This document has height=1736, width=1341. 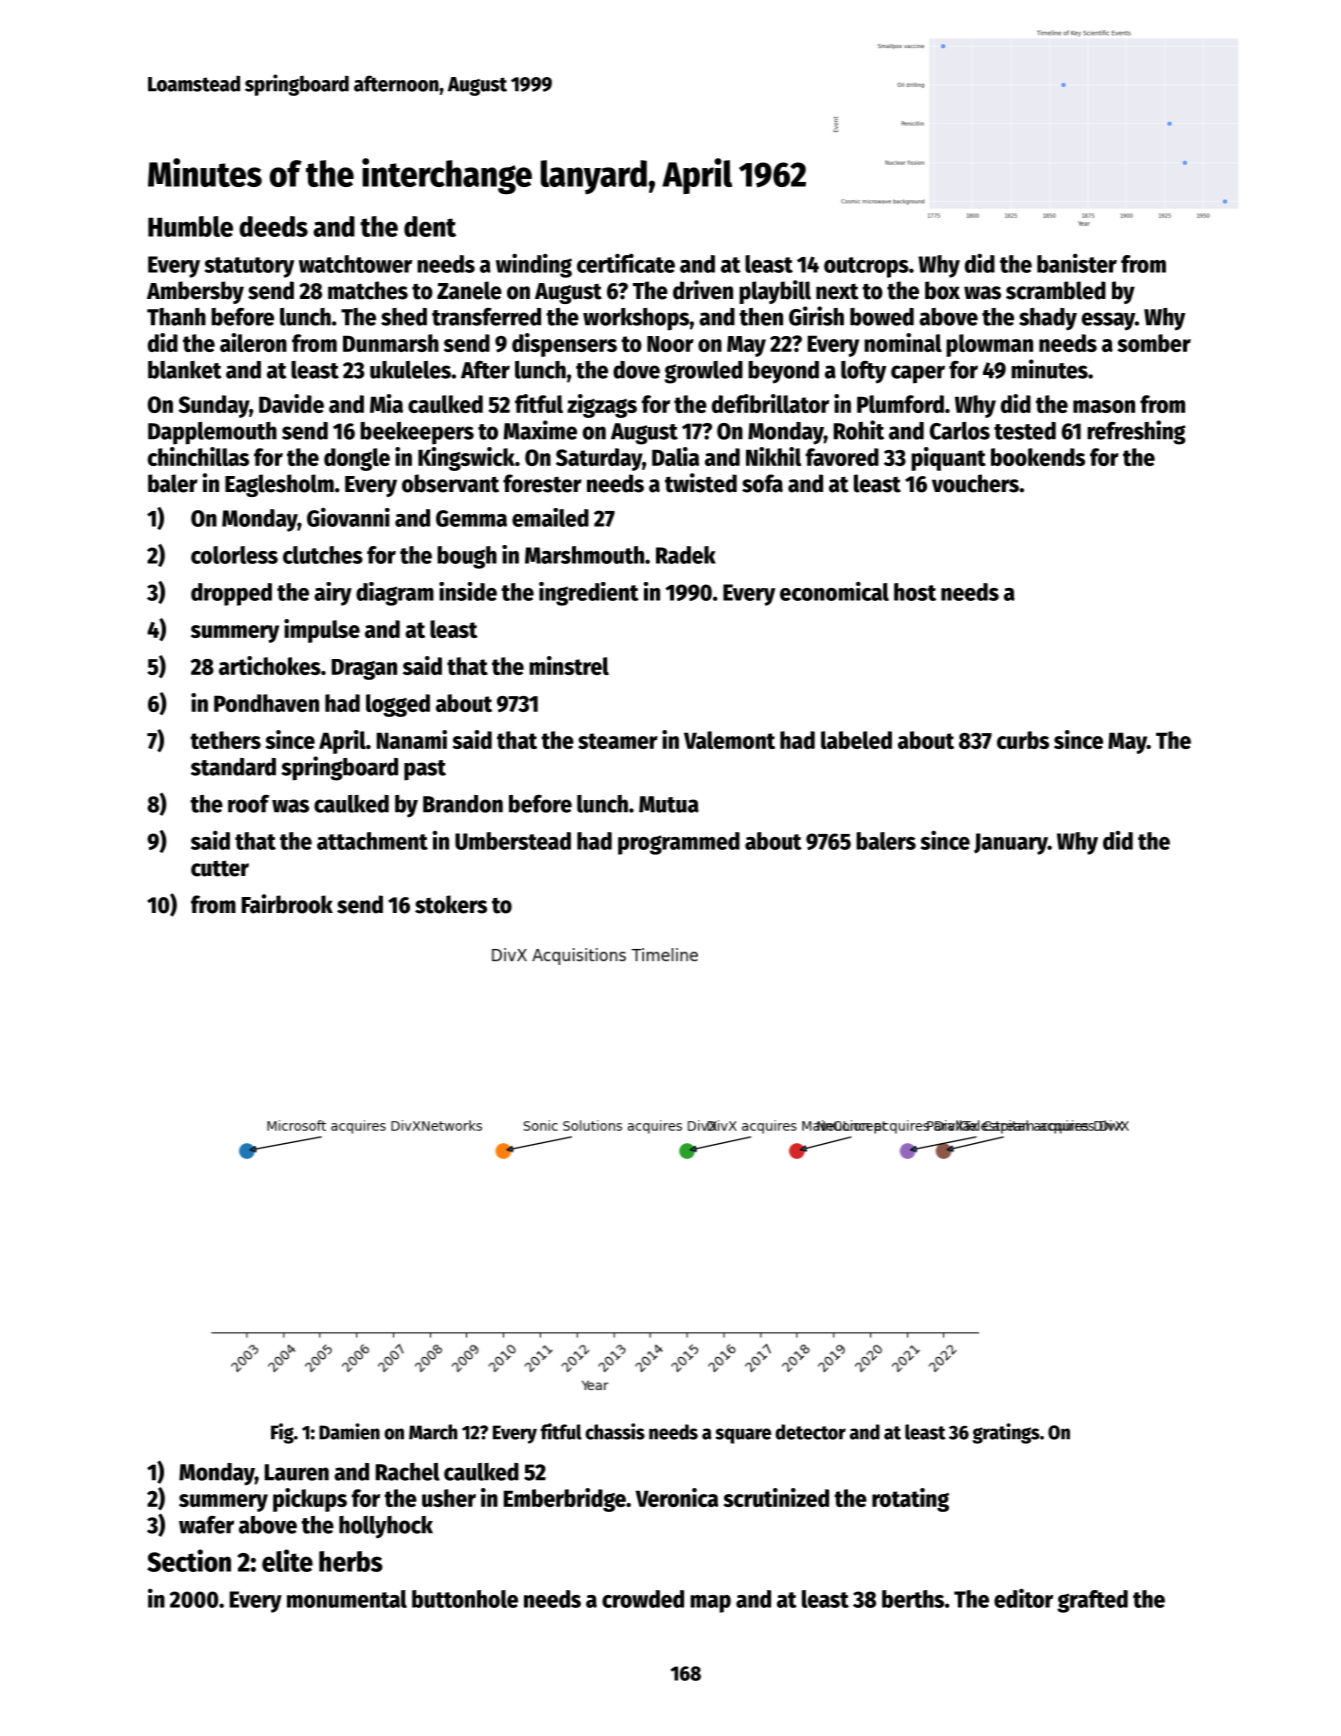 I want to click on bookends, so click(x=1038, y=457).
